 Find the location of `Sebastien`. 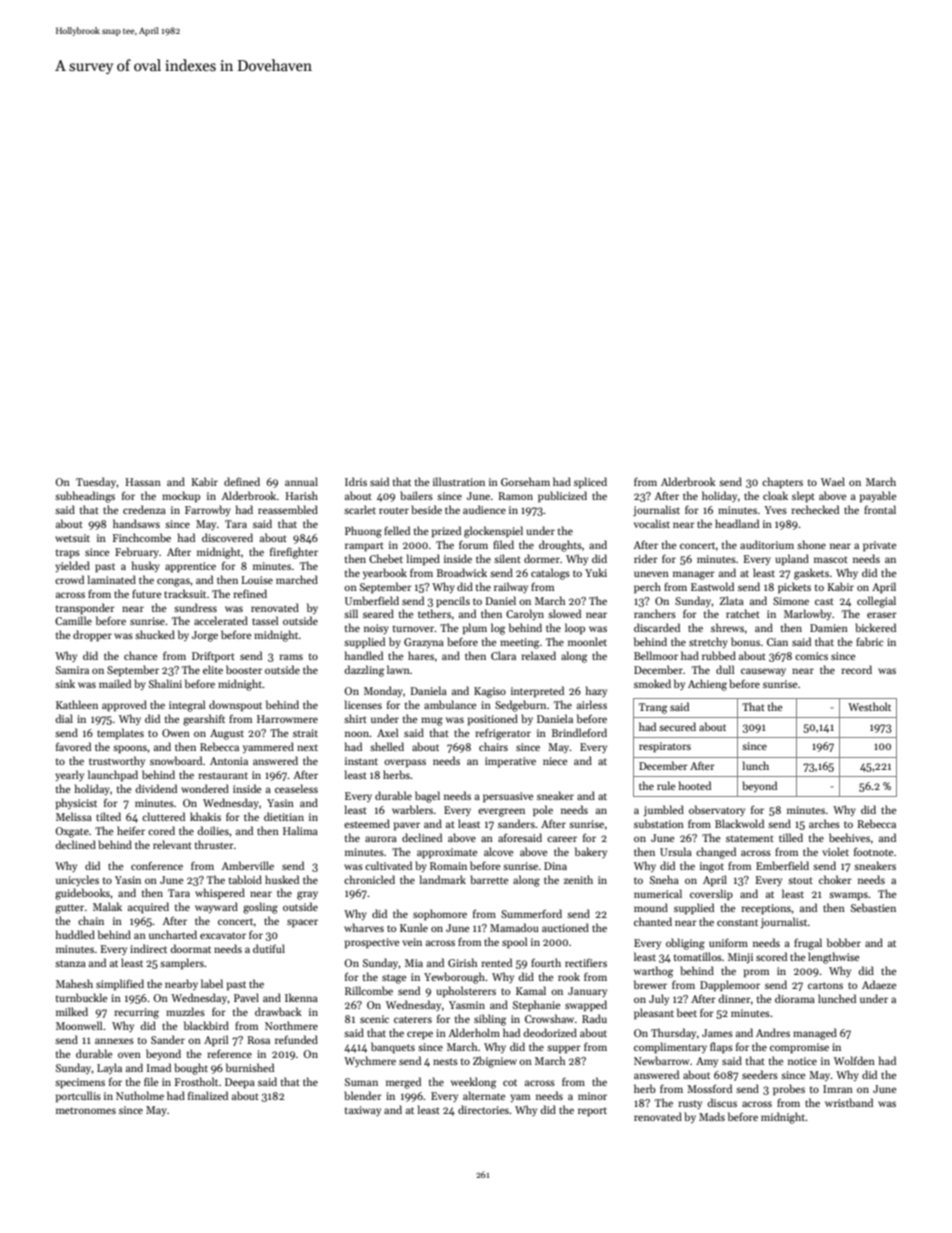

Sebastien is located at coordinates (873, 907).
